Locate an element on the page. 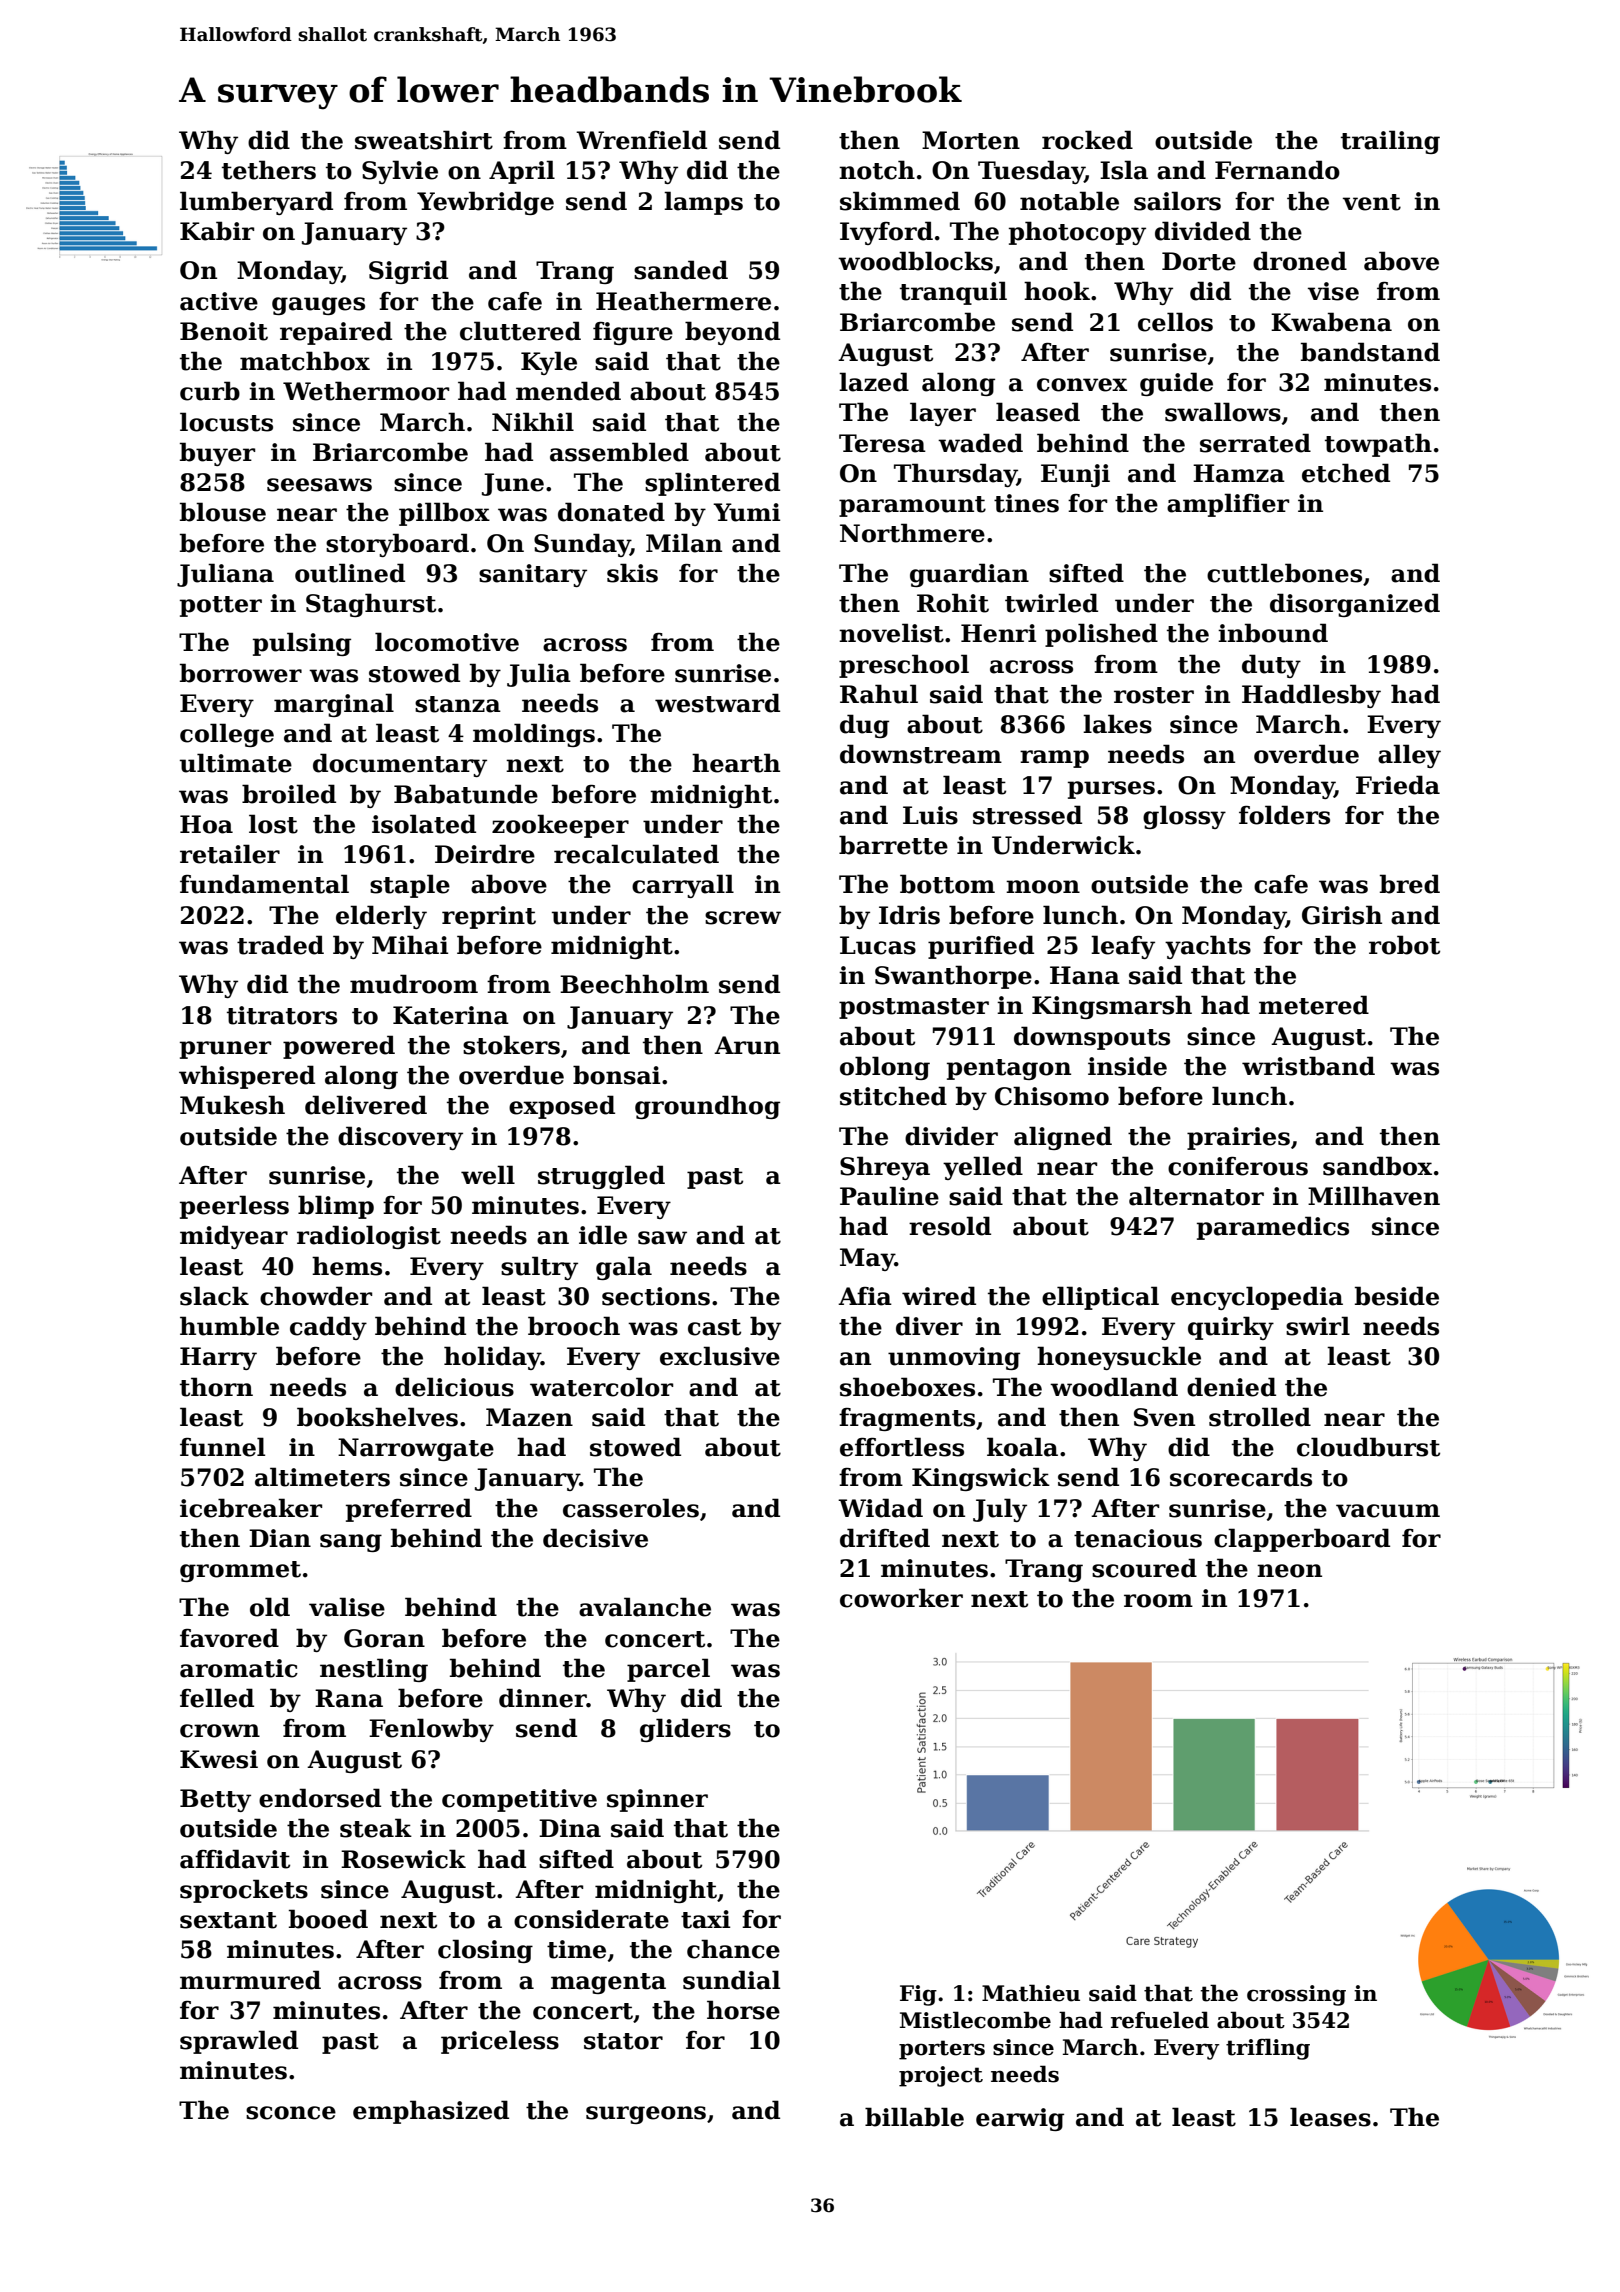 The width and height of the image is (1620, 2292). Fenlowby is located at coordinates (431, 1730).
